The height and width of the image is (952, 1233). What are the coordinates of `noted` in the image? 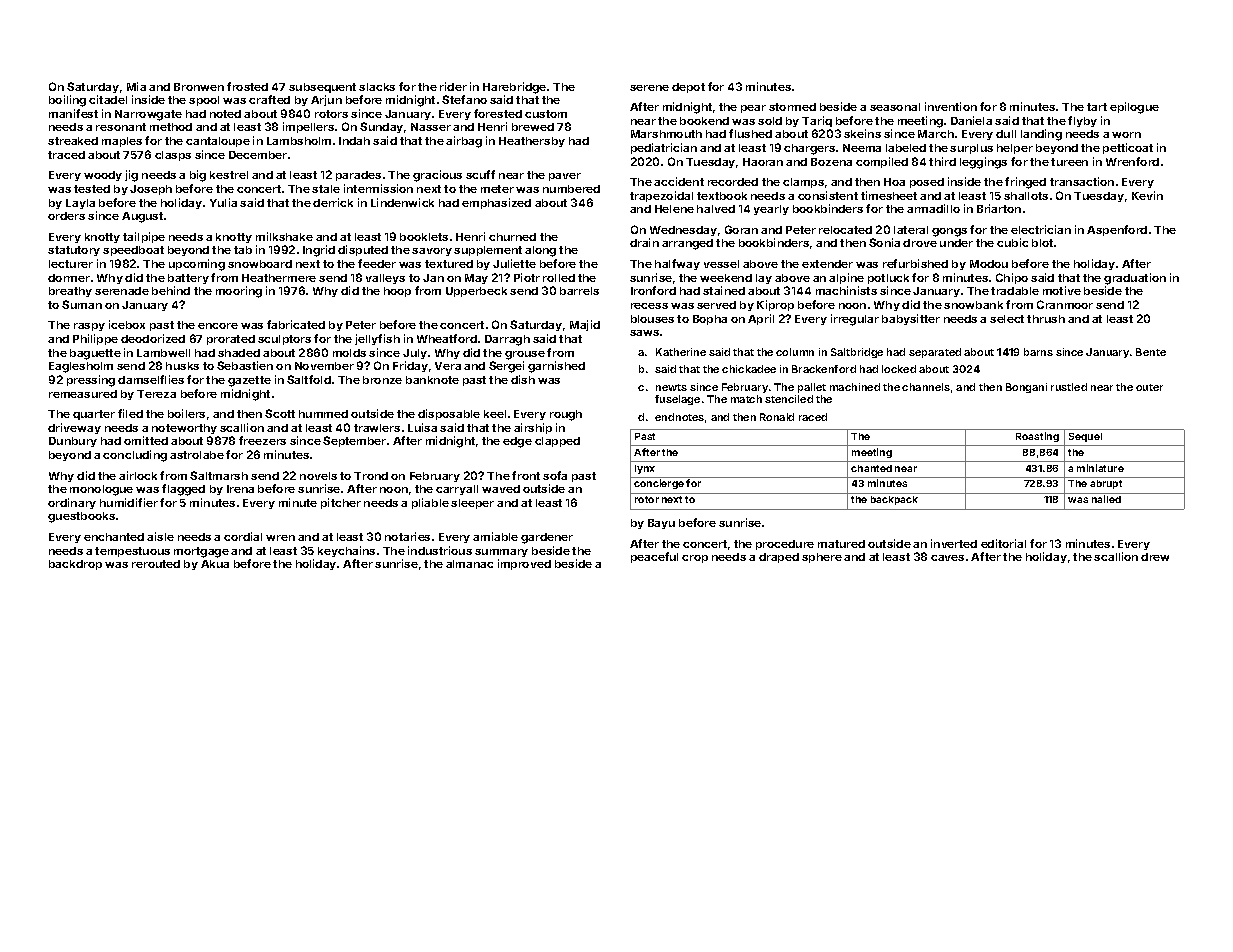 It's located at (225, 114).
